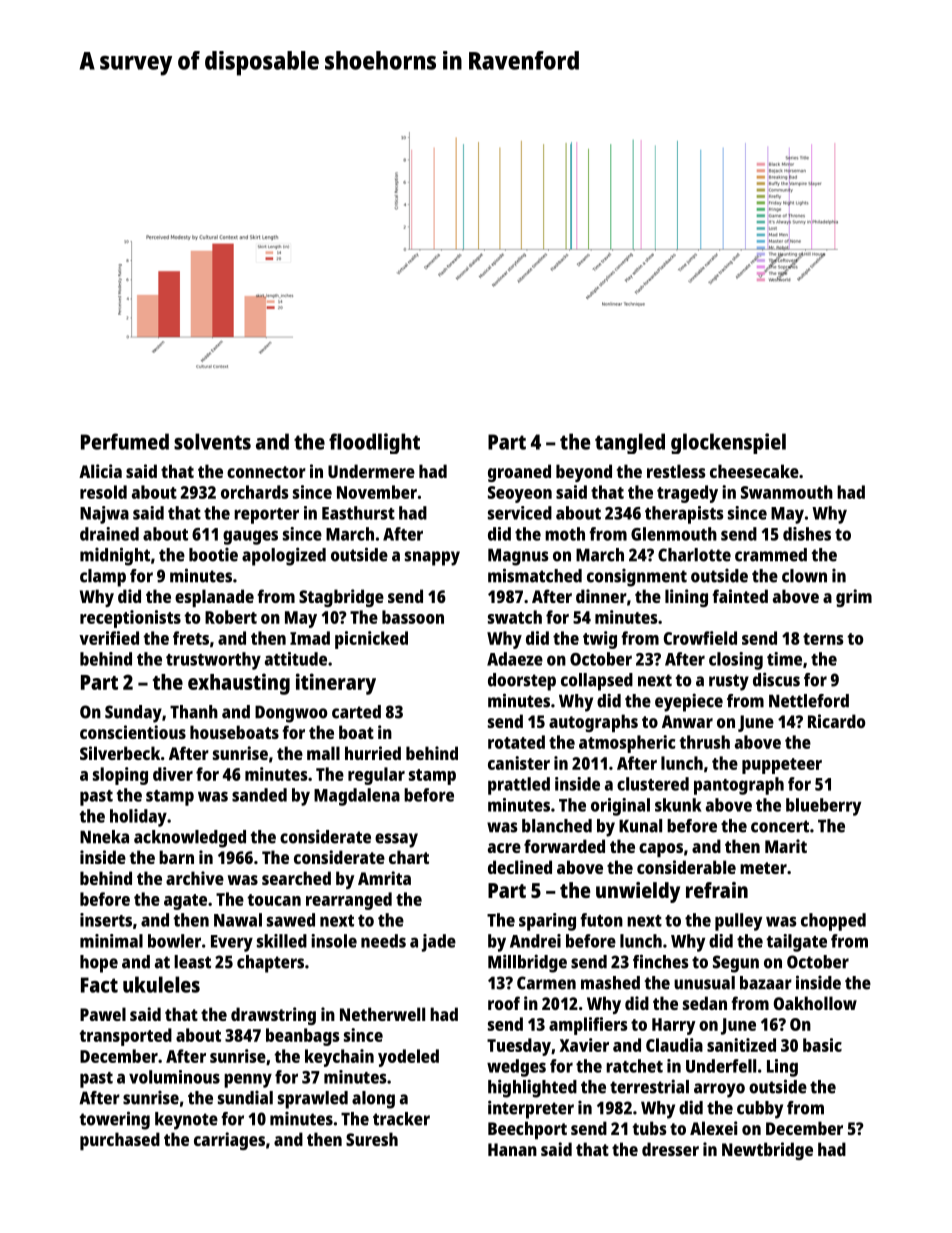  Describe the element at coordinates (728, 443) in the screenshot. I see `glockenspiel` at that location.
